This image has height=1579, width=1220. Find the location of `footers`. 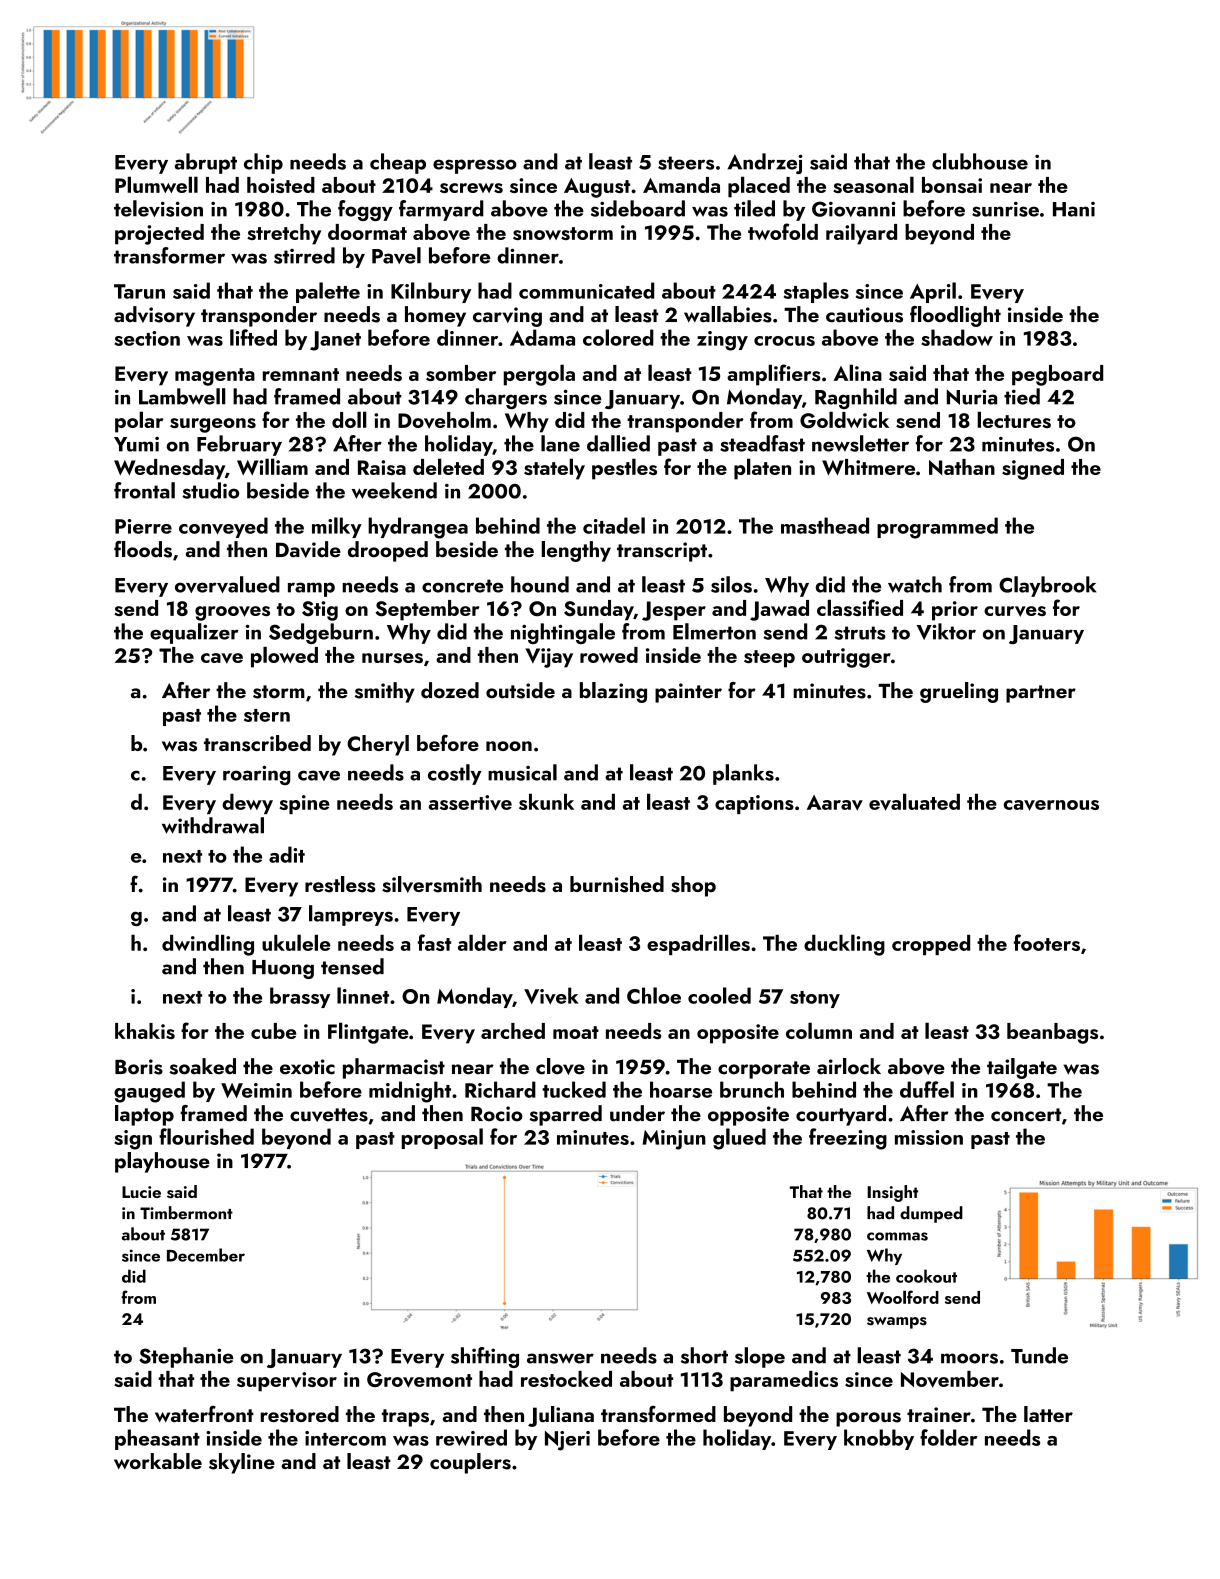

footers is located at coordinates (1047, 942).
